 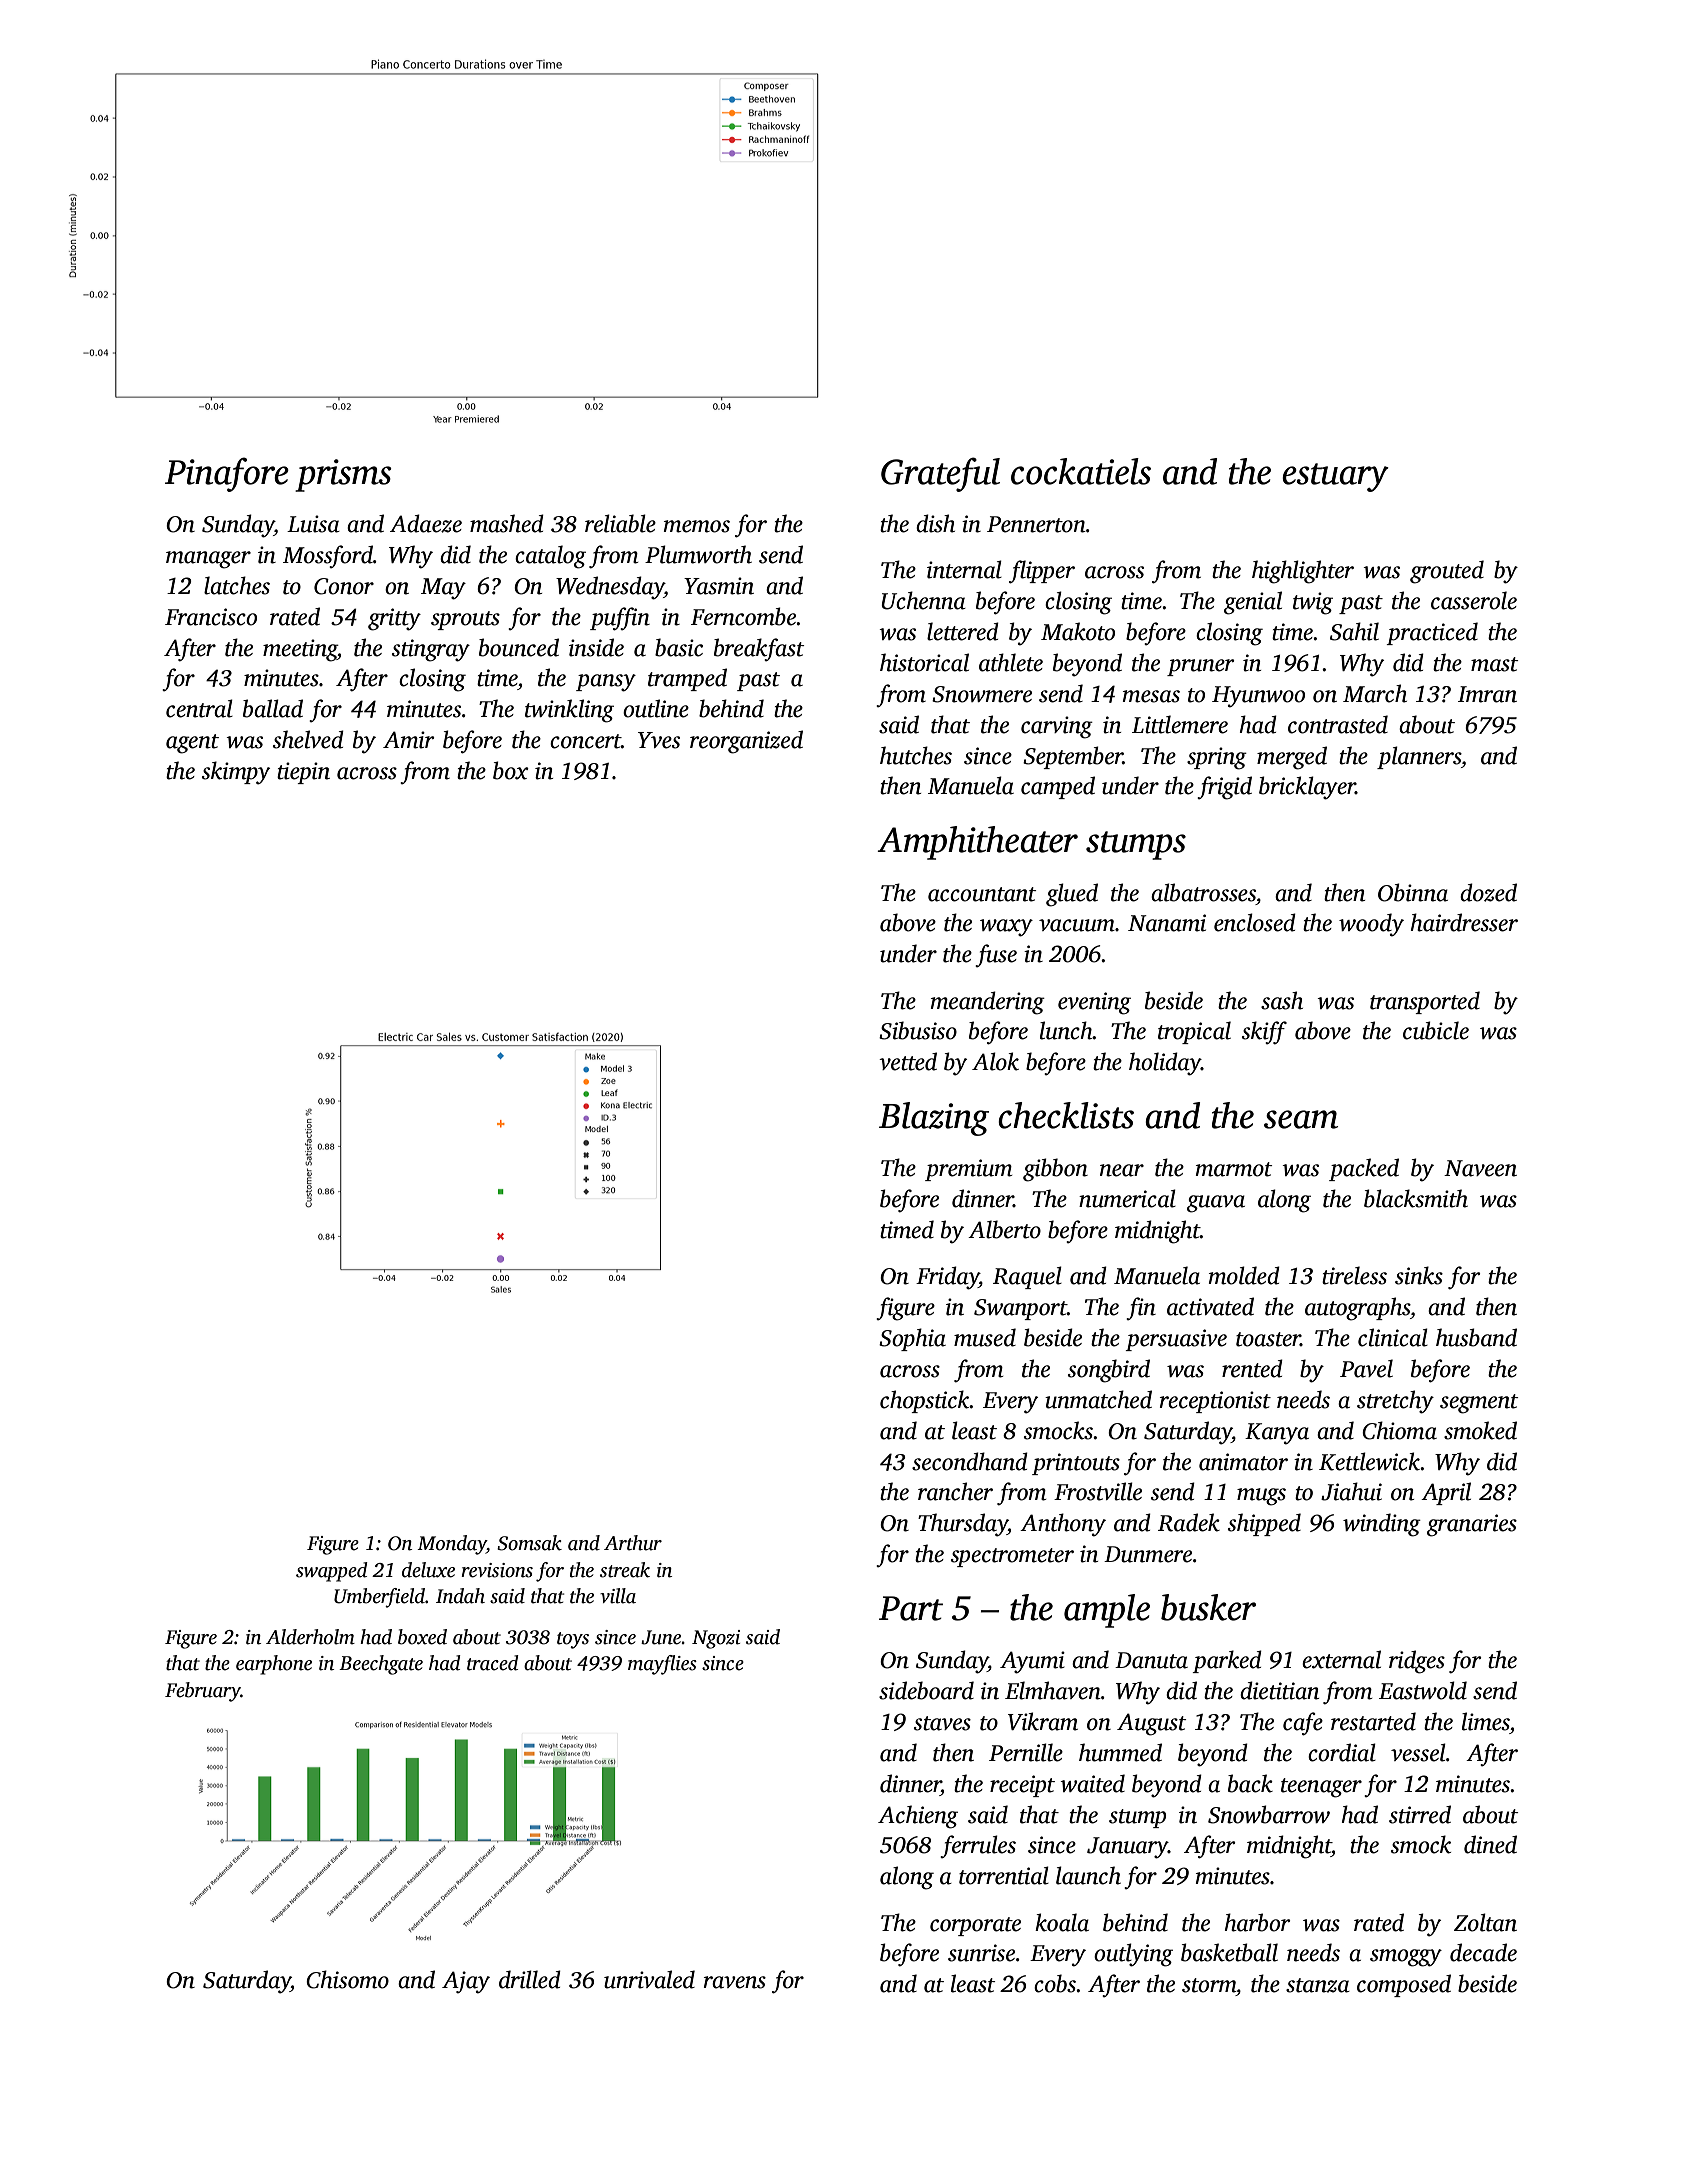 I want to click on swapped, so click(x=332, y=1572).
